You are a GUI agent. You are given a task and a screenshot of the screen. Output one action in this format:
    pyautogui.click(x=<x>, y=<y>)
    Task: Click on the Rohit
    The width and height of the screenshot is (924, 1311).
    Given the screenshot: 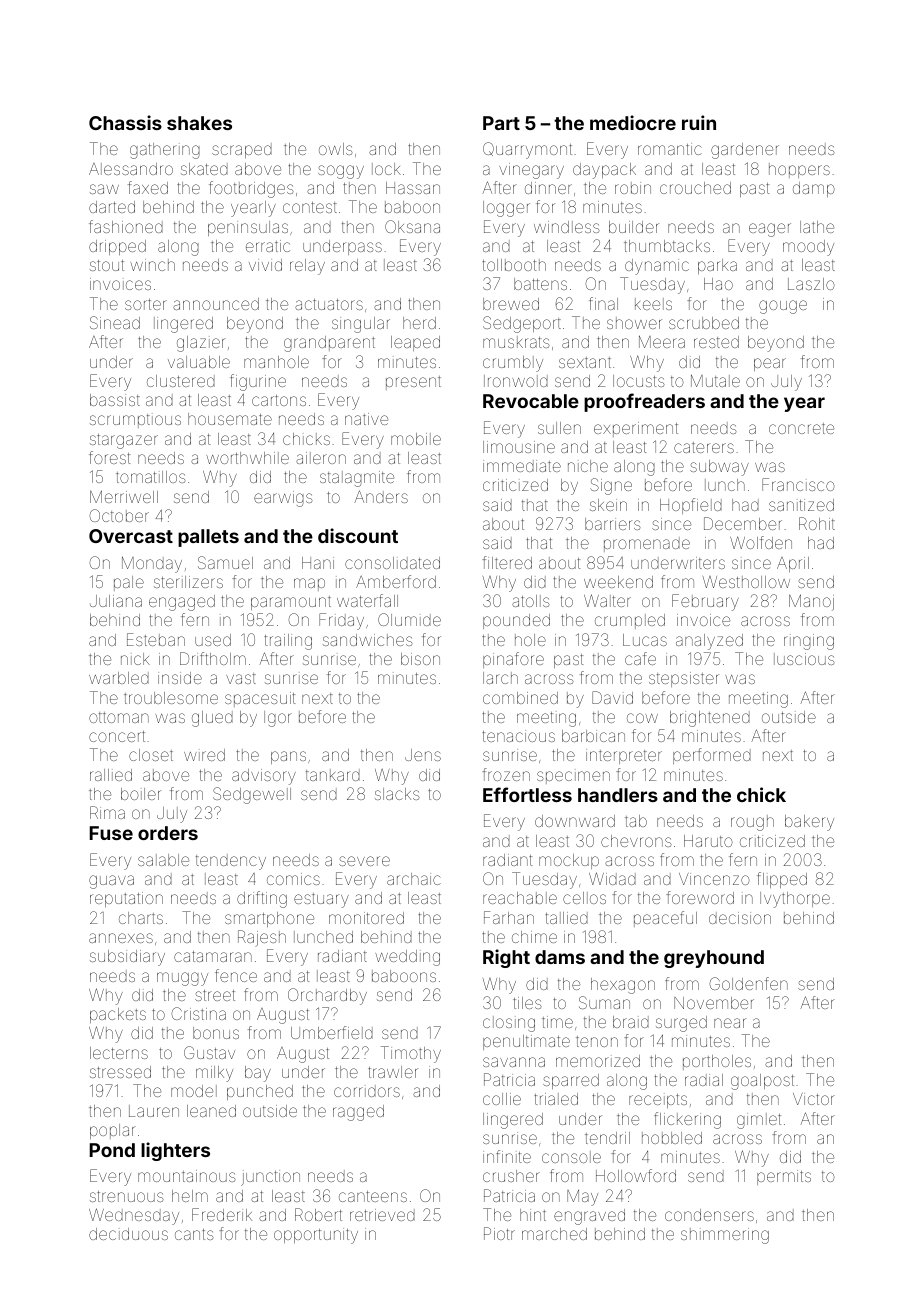 What is the action you would take?
    pyautogui.click(x=817, y=523)
